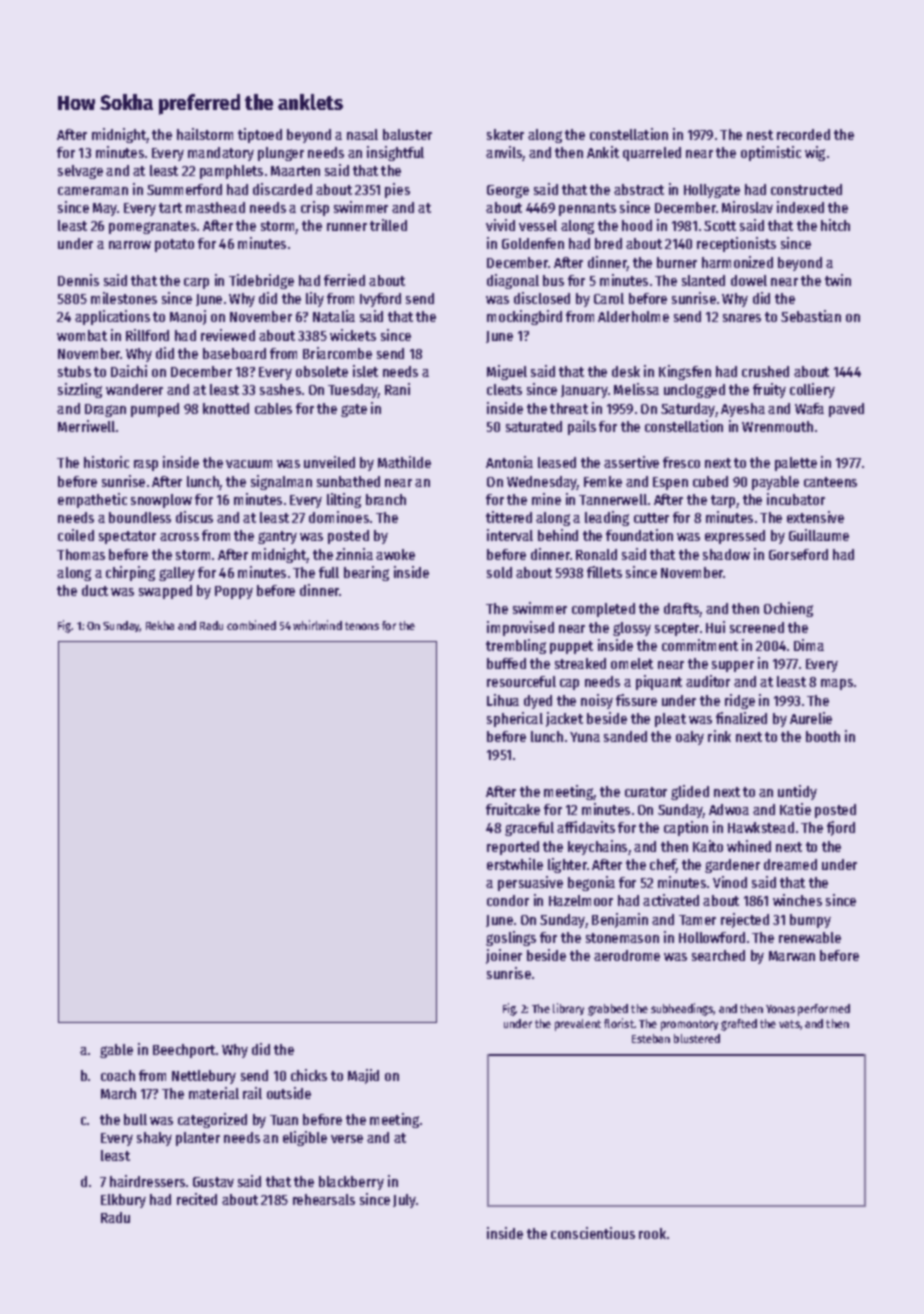 This screenshot has width=924, height=1314. I want to click on skater, so click(505, 134).
